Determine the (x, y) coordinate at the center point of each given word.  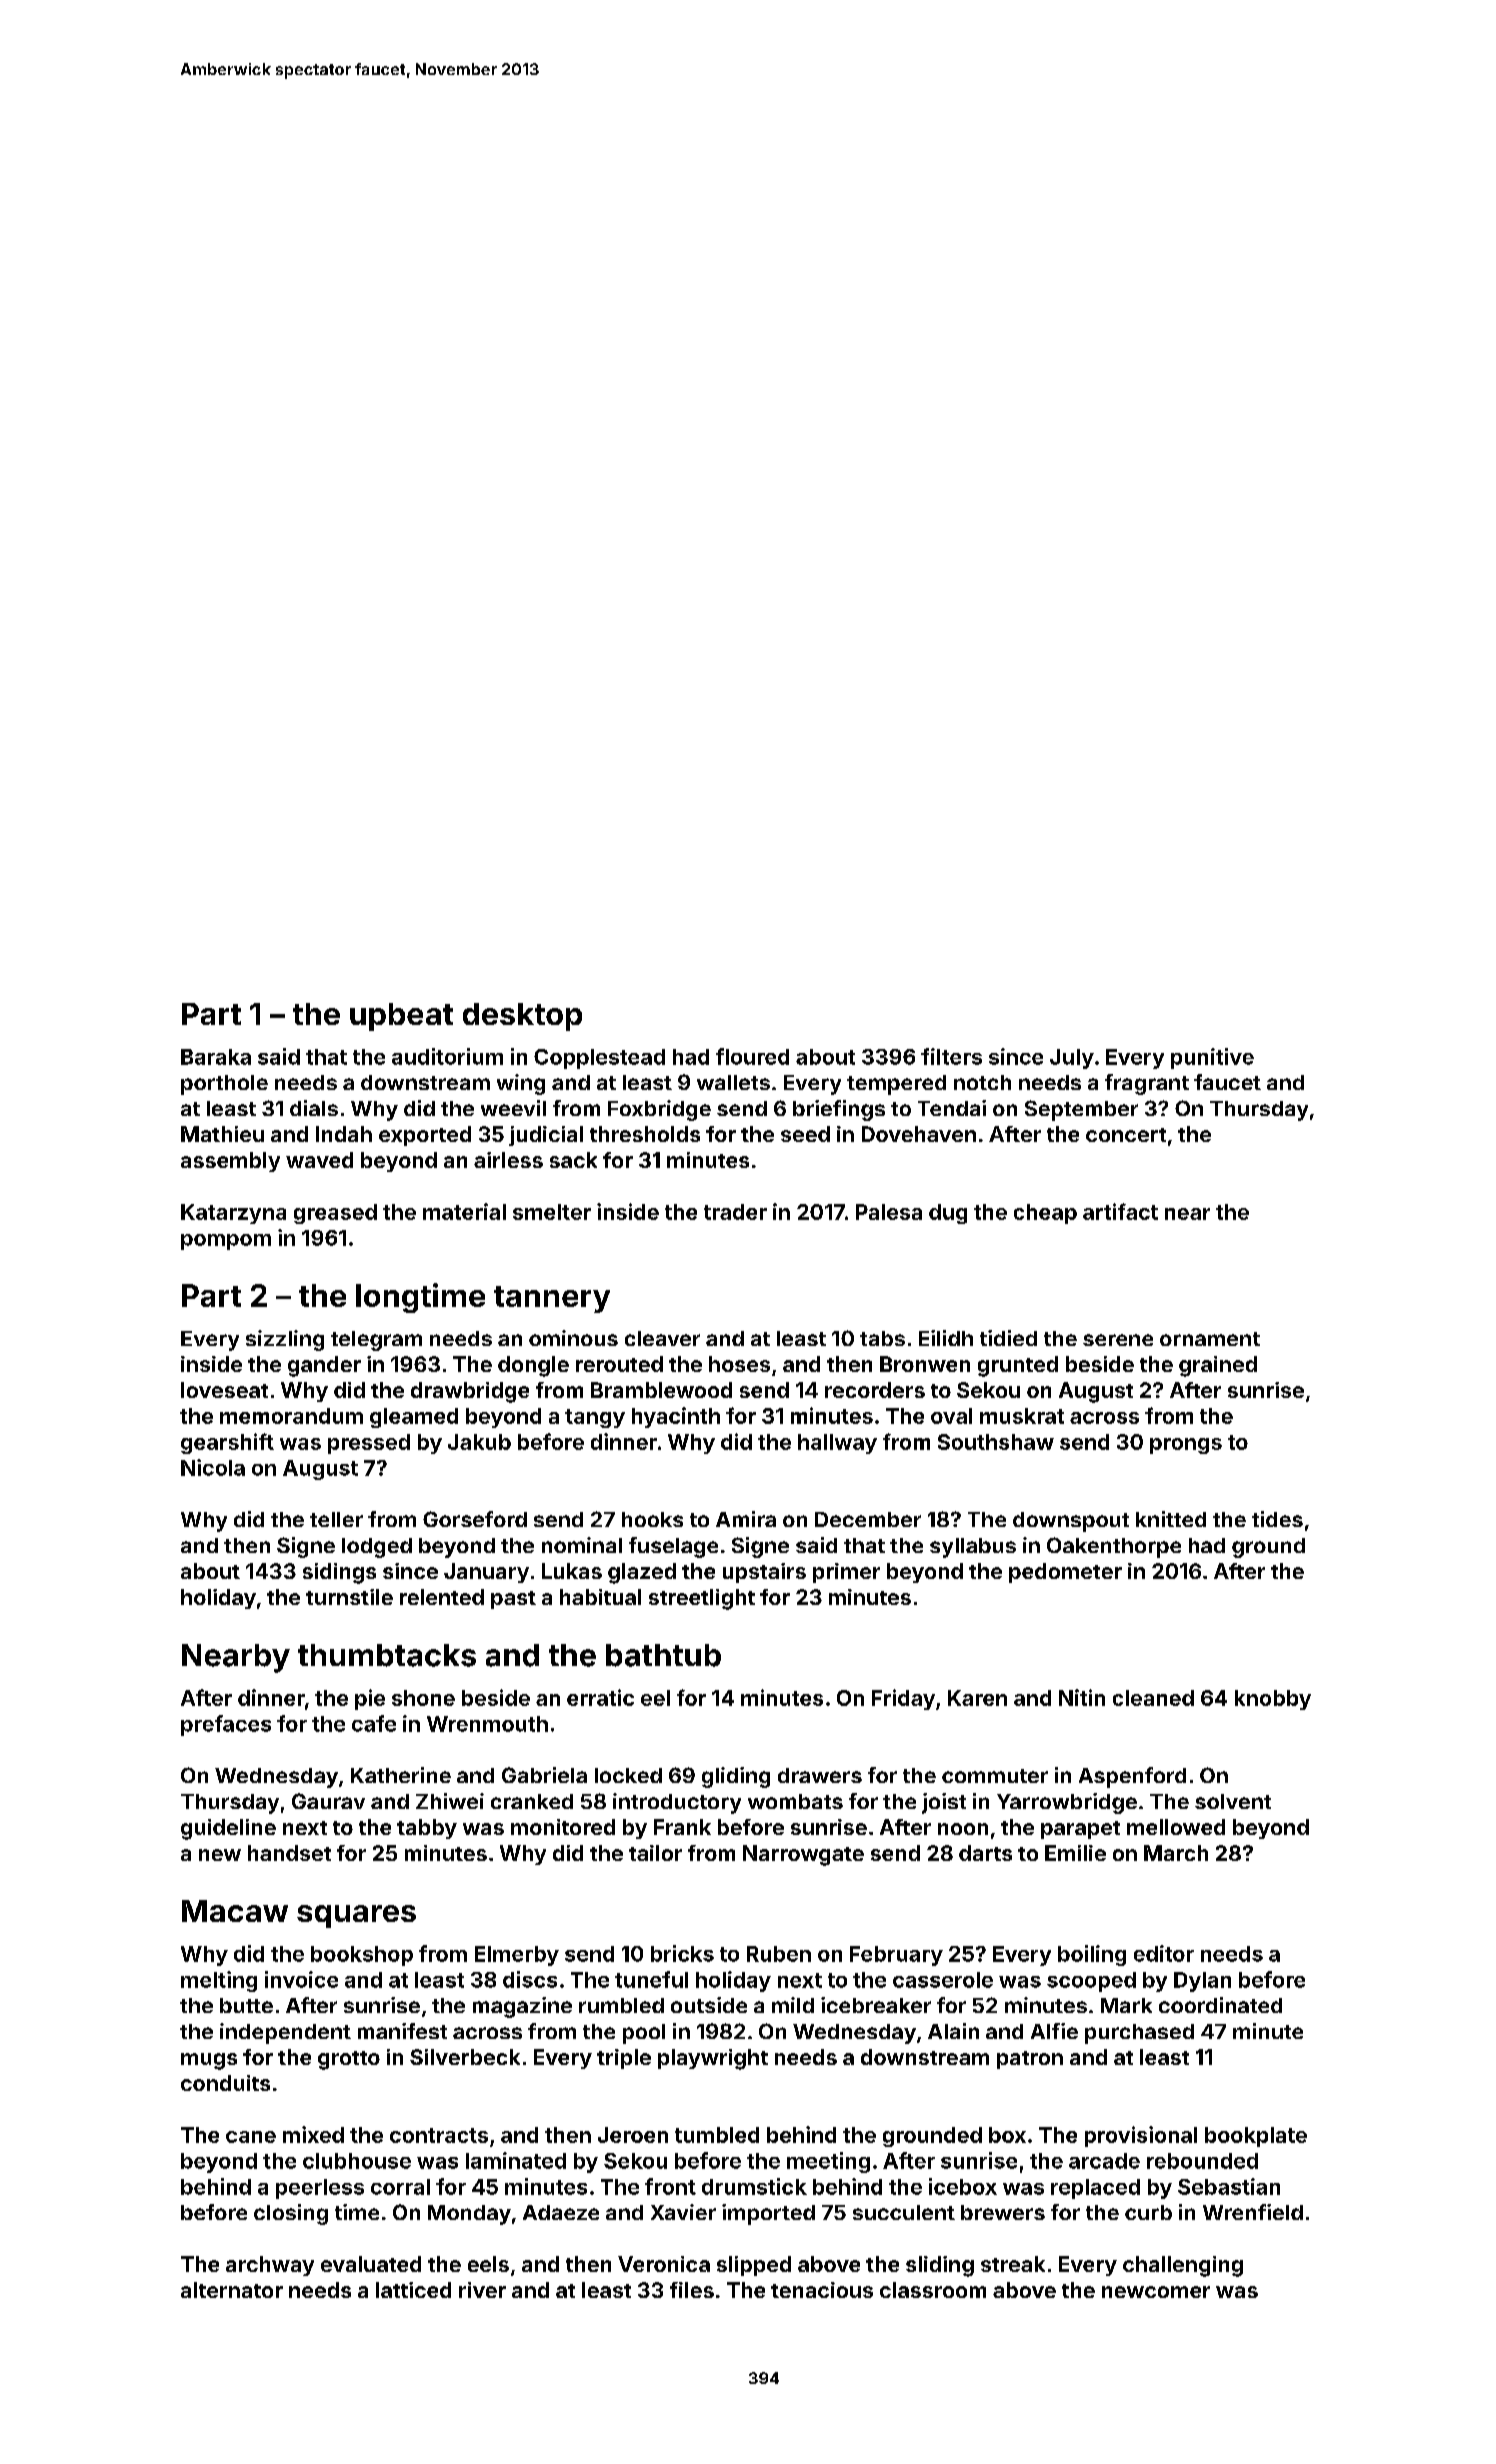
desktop (522, 1017)
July (1072, 1059)
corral (400, 2187)
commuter (995, 1776)
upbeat (401, 1017)
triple (624, 2059)
